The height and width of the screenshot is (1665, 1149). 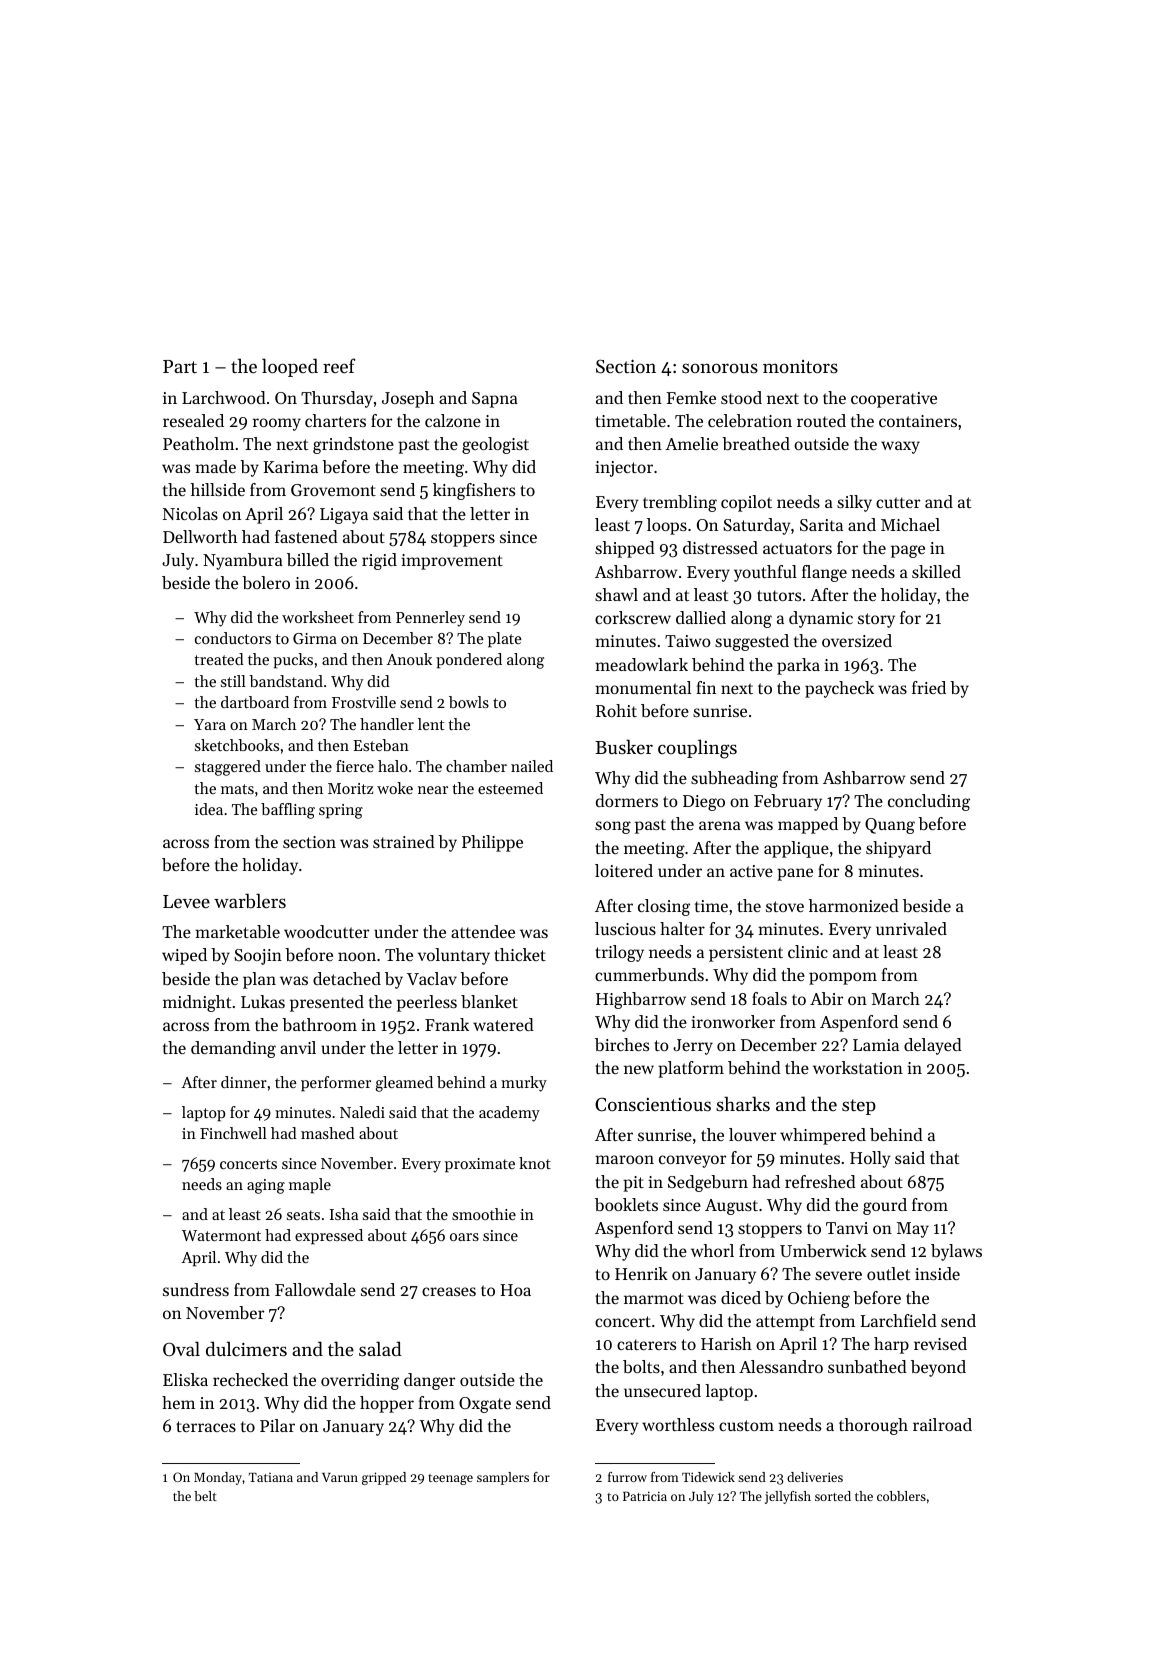 I want to click on cobblers, so click(x=901, y=1496).
